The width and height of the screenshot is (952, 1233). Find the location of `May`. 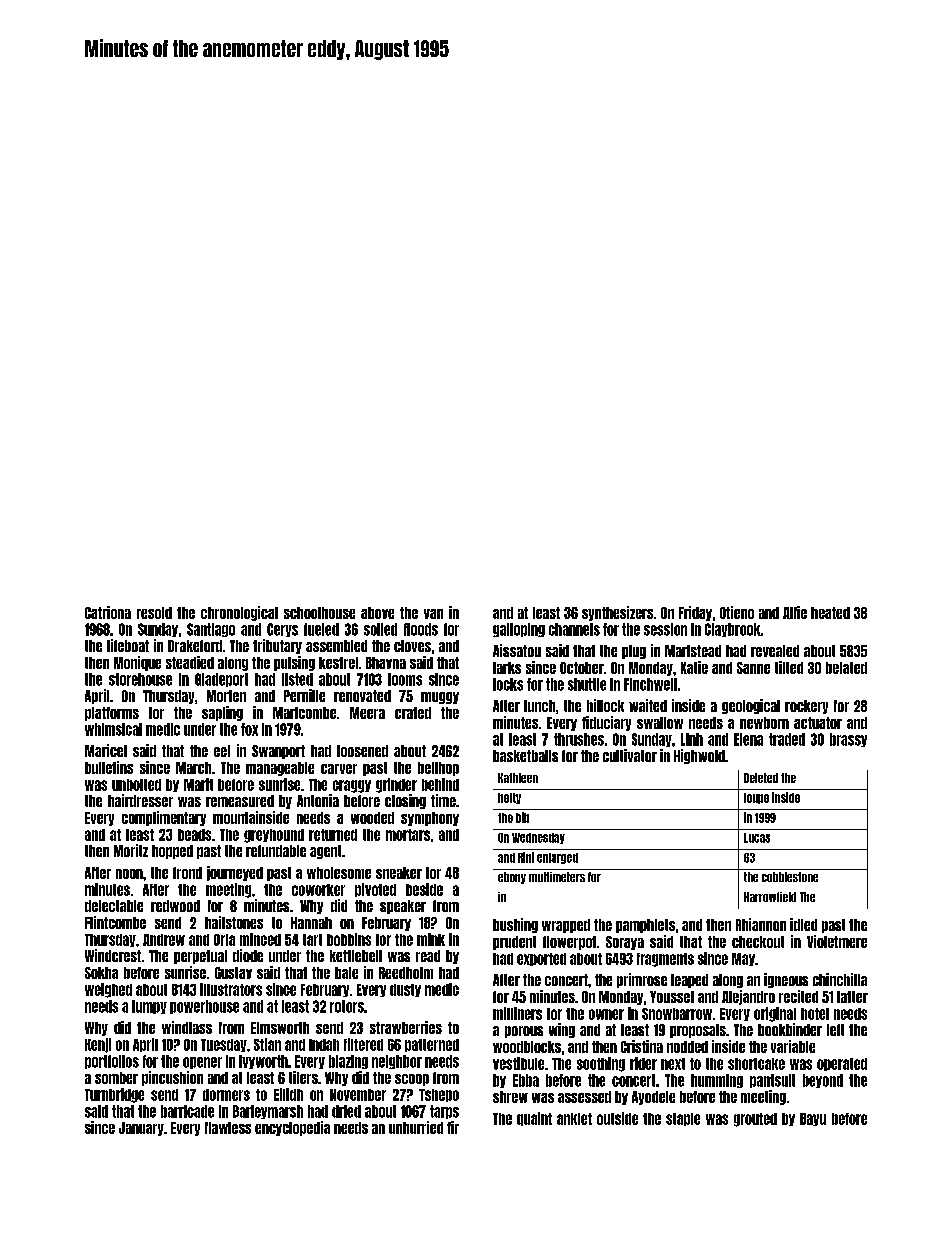

May is located at coordinates (743, 959).
